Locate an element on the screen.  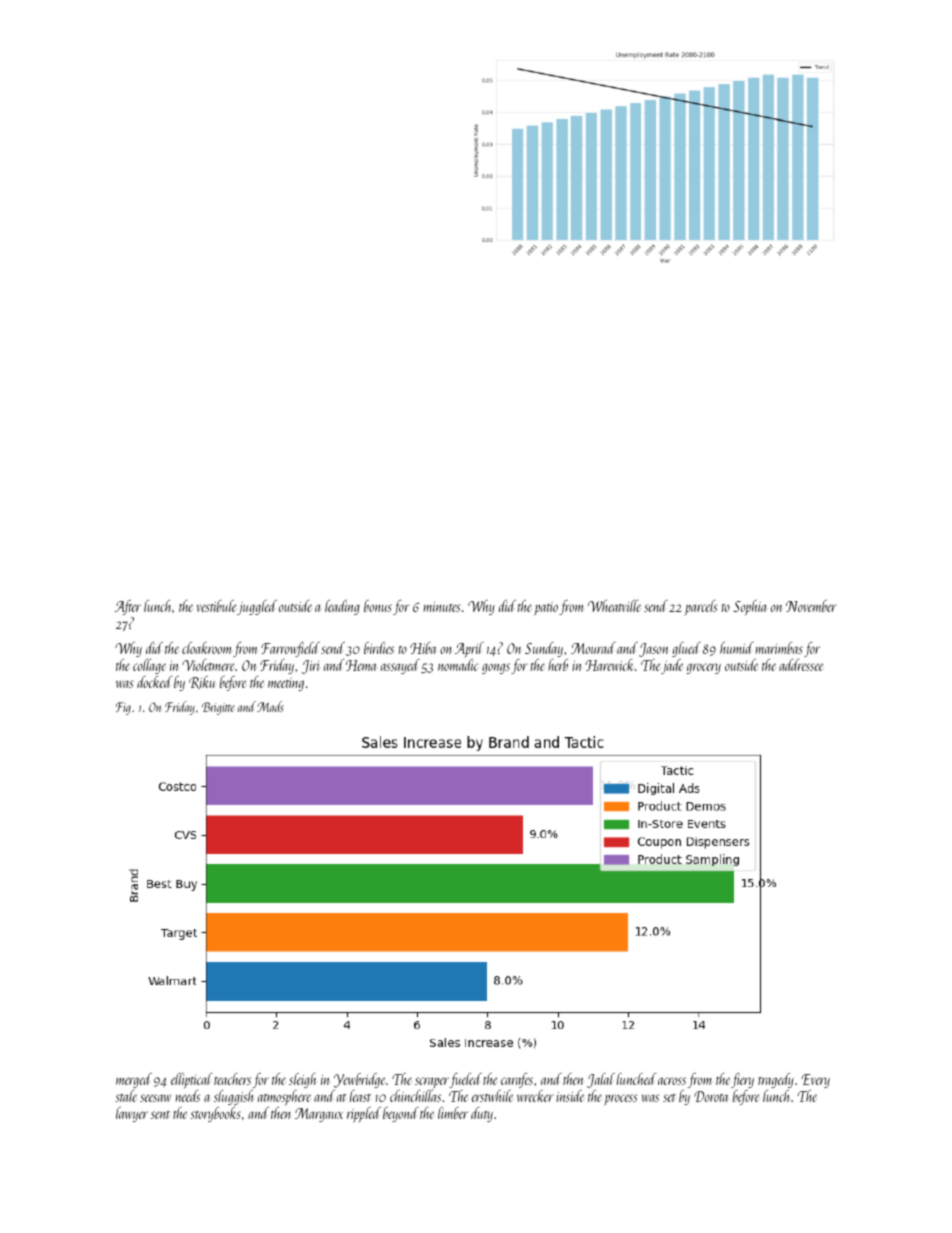
lawyer is located at coordinates (132, 1114).
